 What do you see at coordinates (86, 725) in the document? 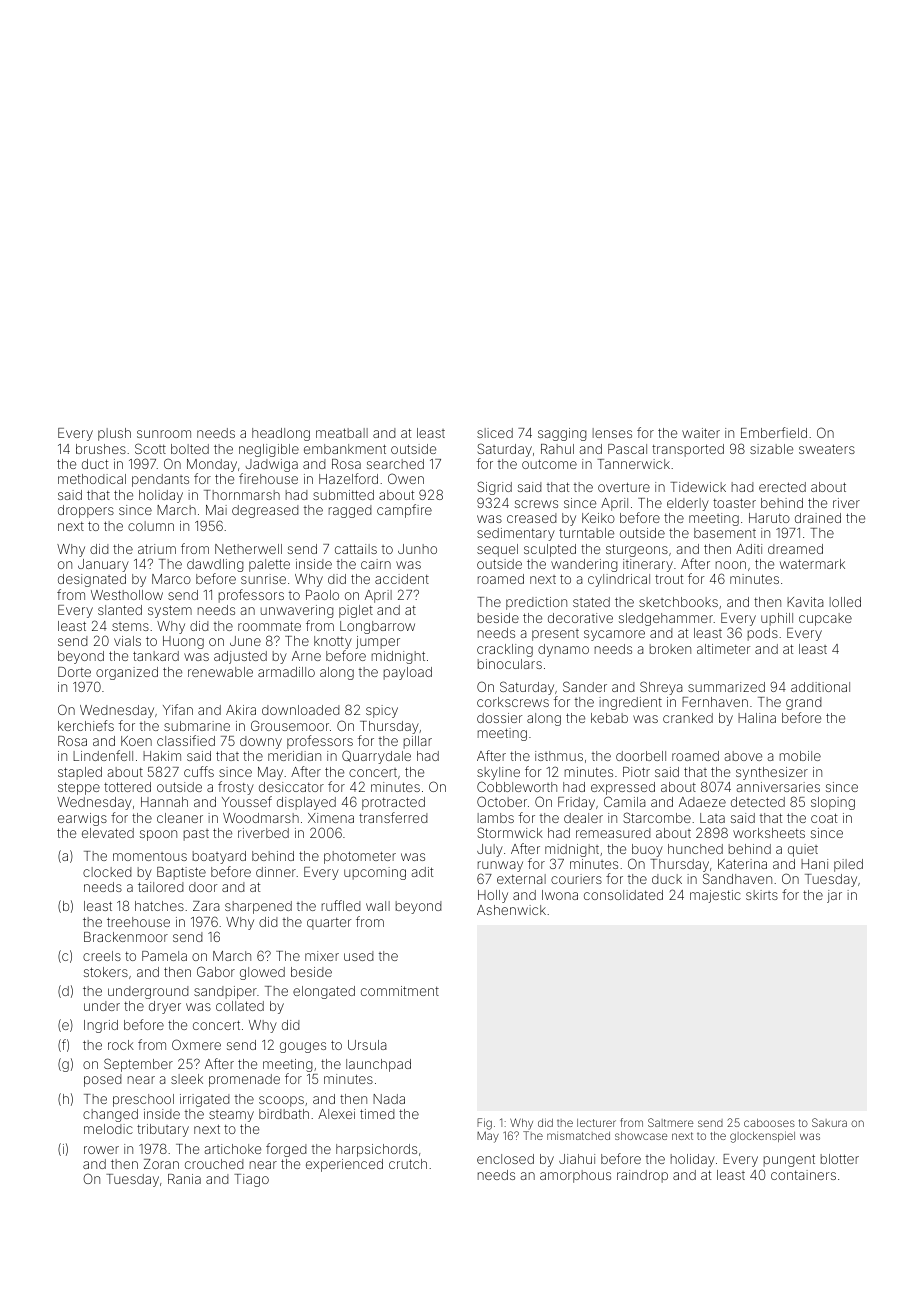
I see `kerchiefs` at bounding box center [86, 725].
